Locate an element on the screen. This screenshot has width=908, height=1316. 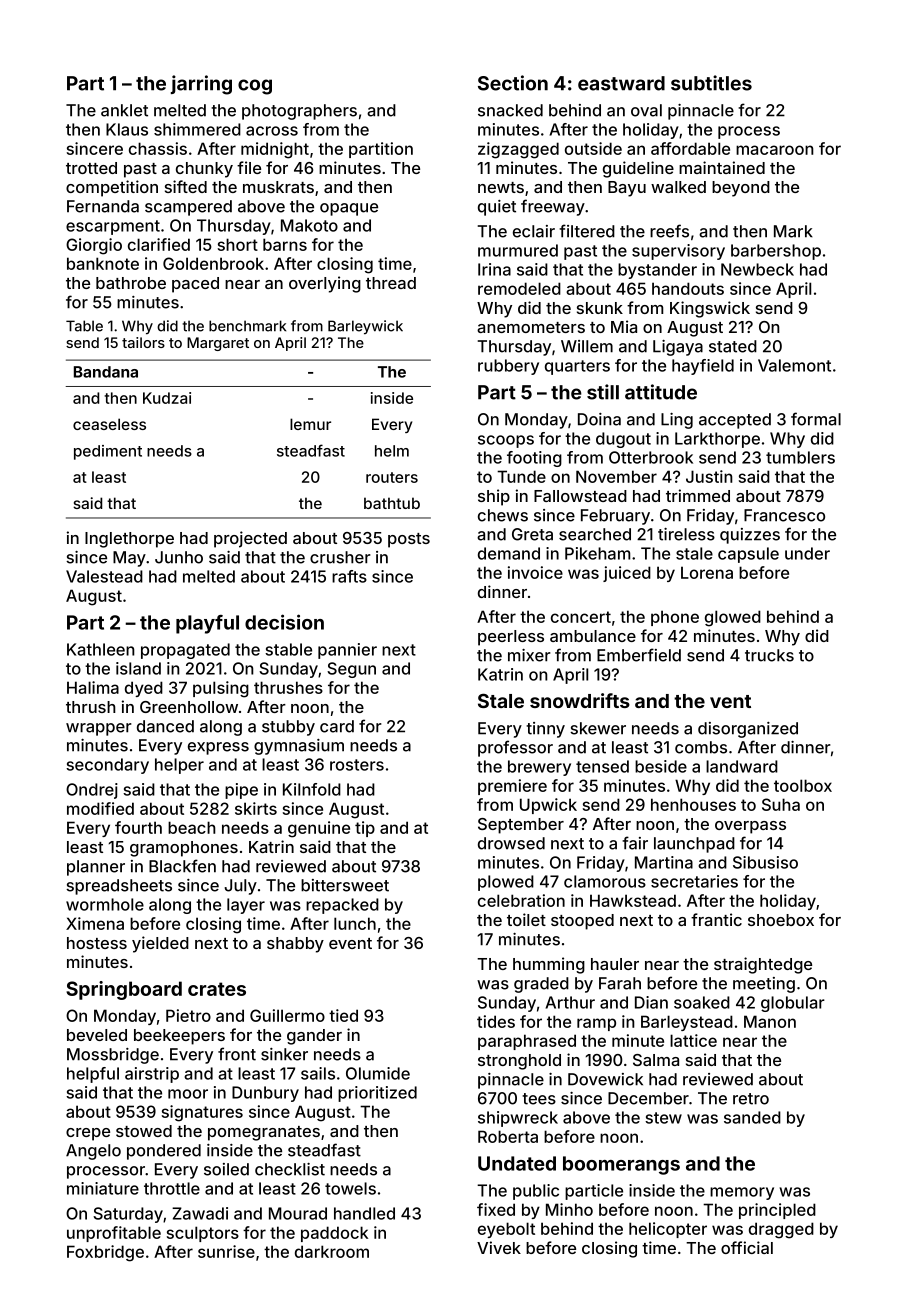
rosters is located at coordinates (357, 765).
